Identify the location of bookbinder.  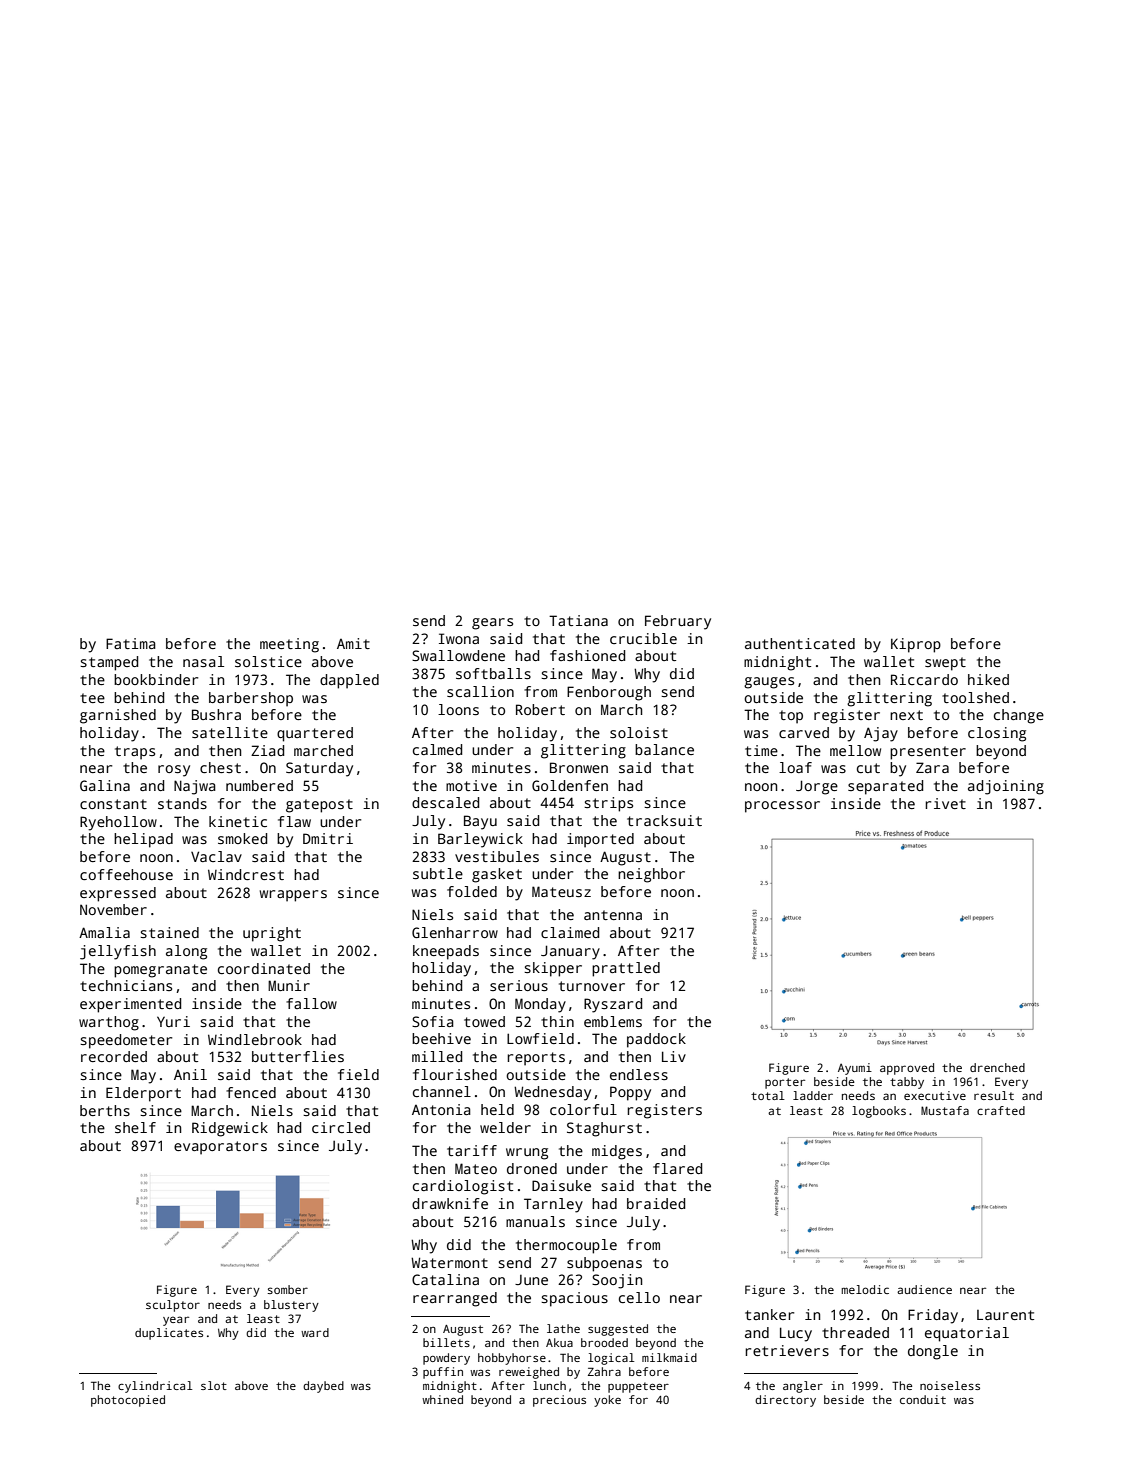
(156, 679).
